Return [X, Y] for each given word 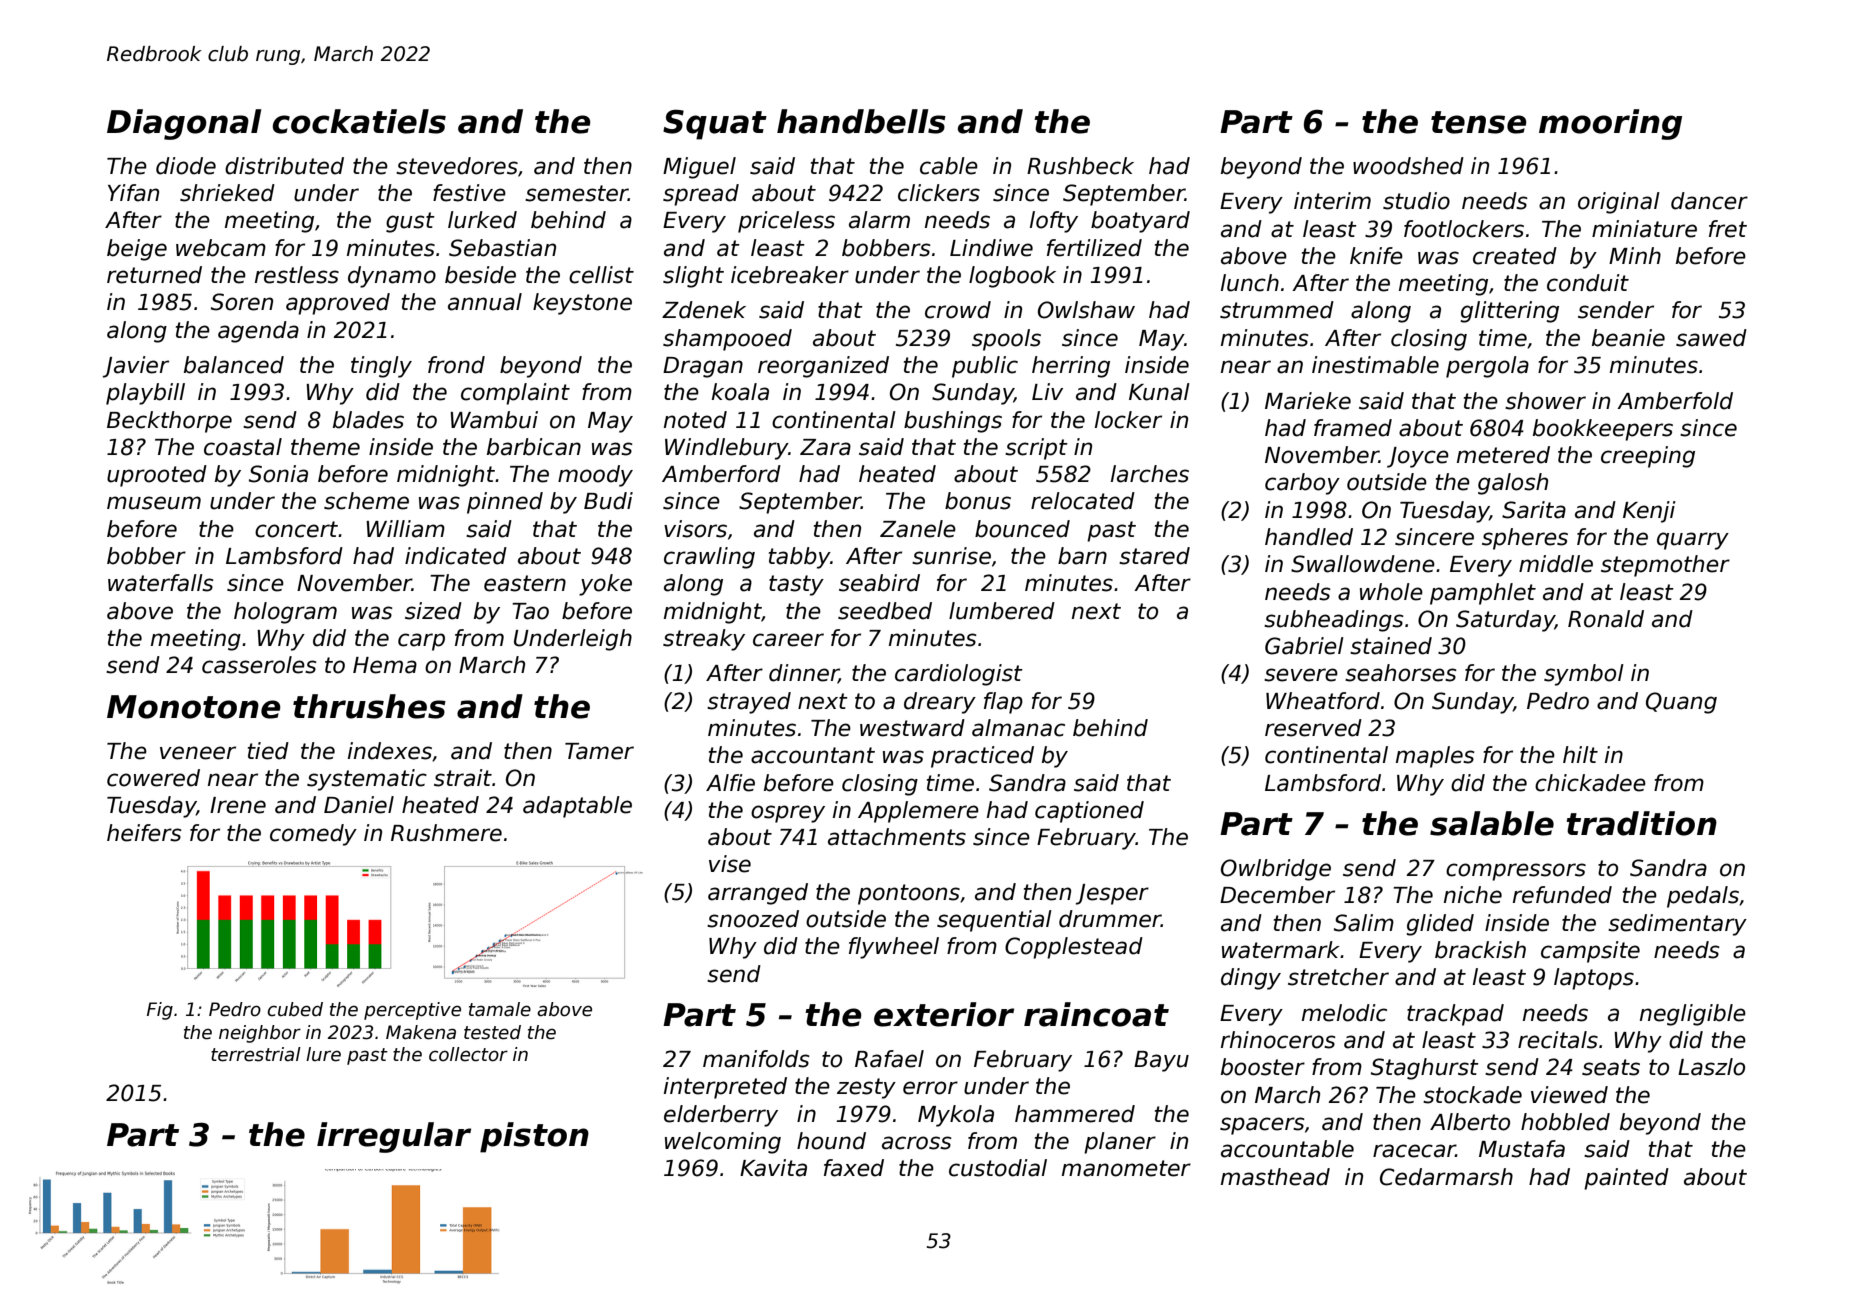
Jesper [1112, 894]
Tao [530, 611]
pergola [1487, 367]
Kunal [1159, 392]
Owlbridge [1276, 870]
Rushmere [446, 833]
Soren [242, 302]
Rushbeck [1080, 166]
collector [468, 1054]
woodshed [1408, 166]
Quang [1681, 703]
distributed [284, 166]
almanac [1018, 728]
